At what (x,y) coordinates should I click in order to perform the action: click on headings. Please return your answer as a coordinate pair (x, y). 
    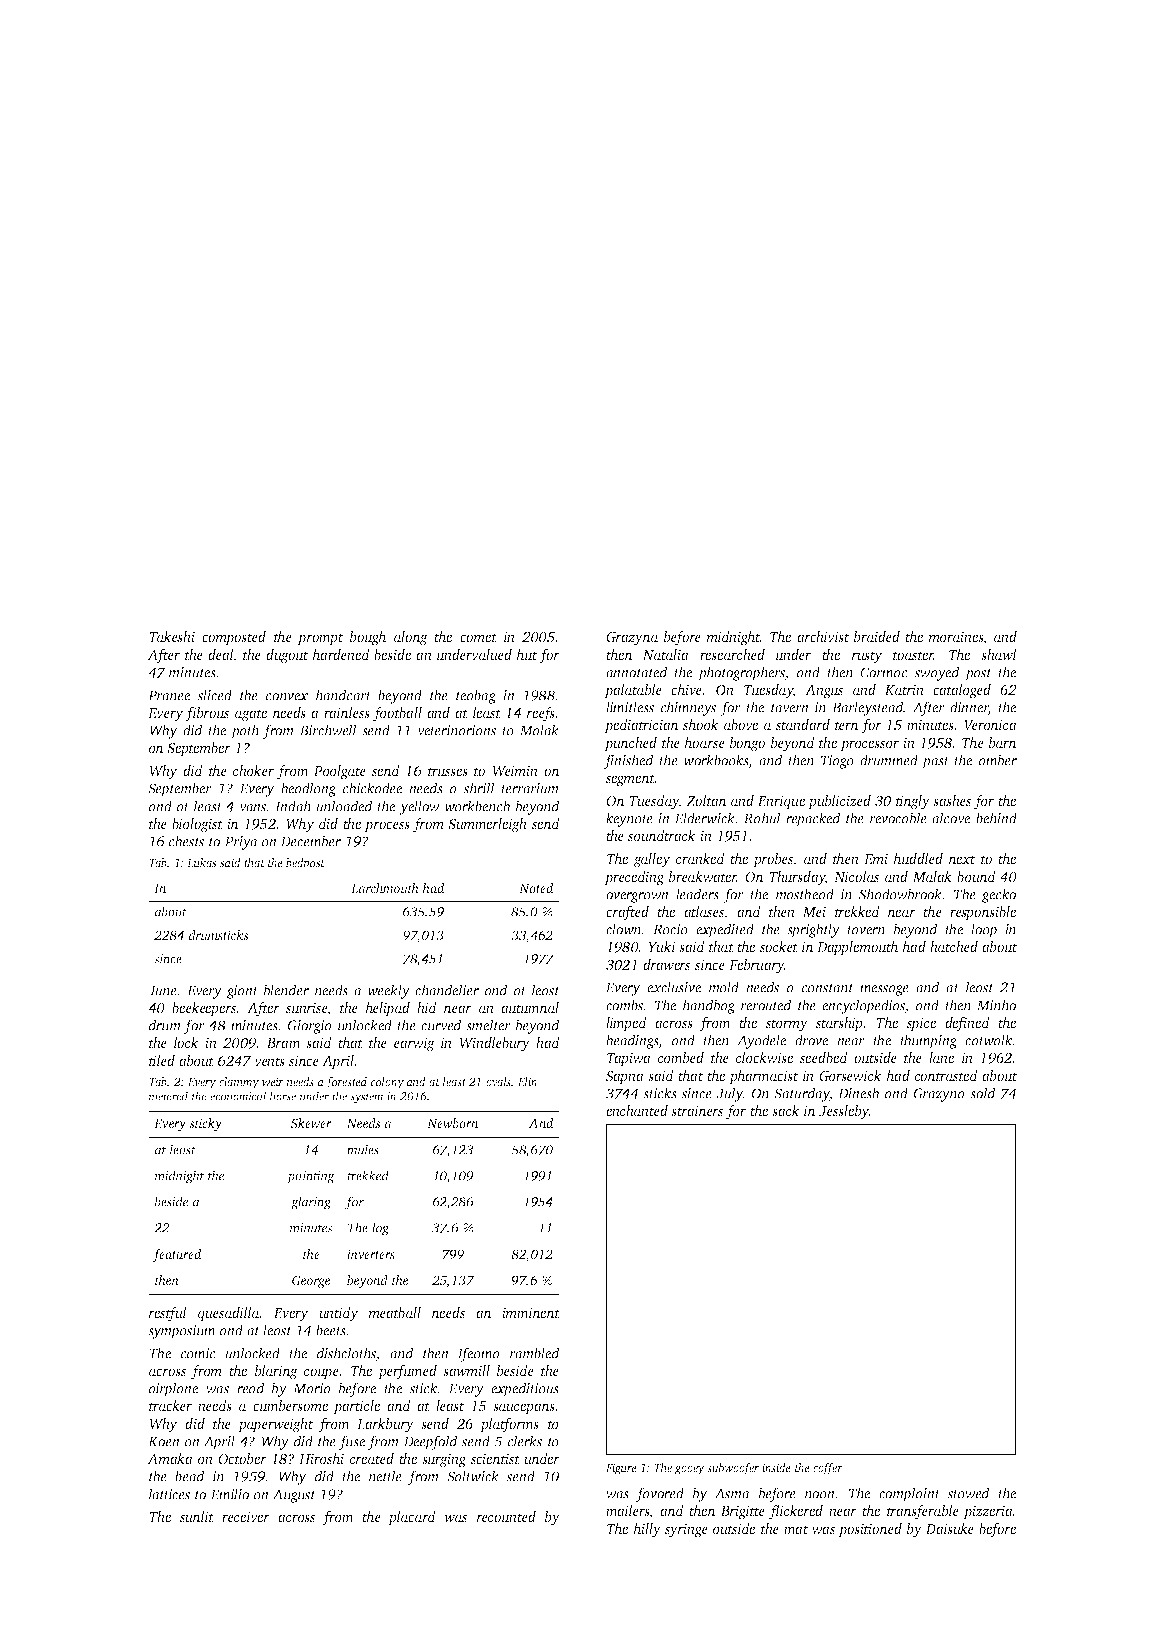
    Looking at the image, I should click on (632, 1041).
